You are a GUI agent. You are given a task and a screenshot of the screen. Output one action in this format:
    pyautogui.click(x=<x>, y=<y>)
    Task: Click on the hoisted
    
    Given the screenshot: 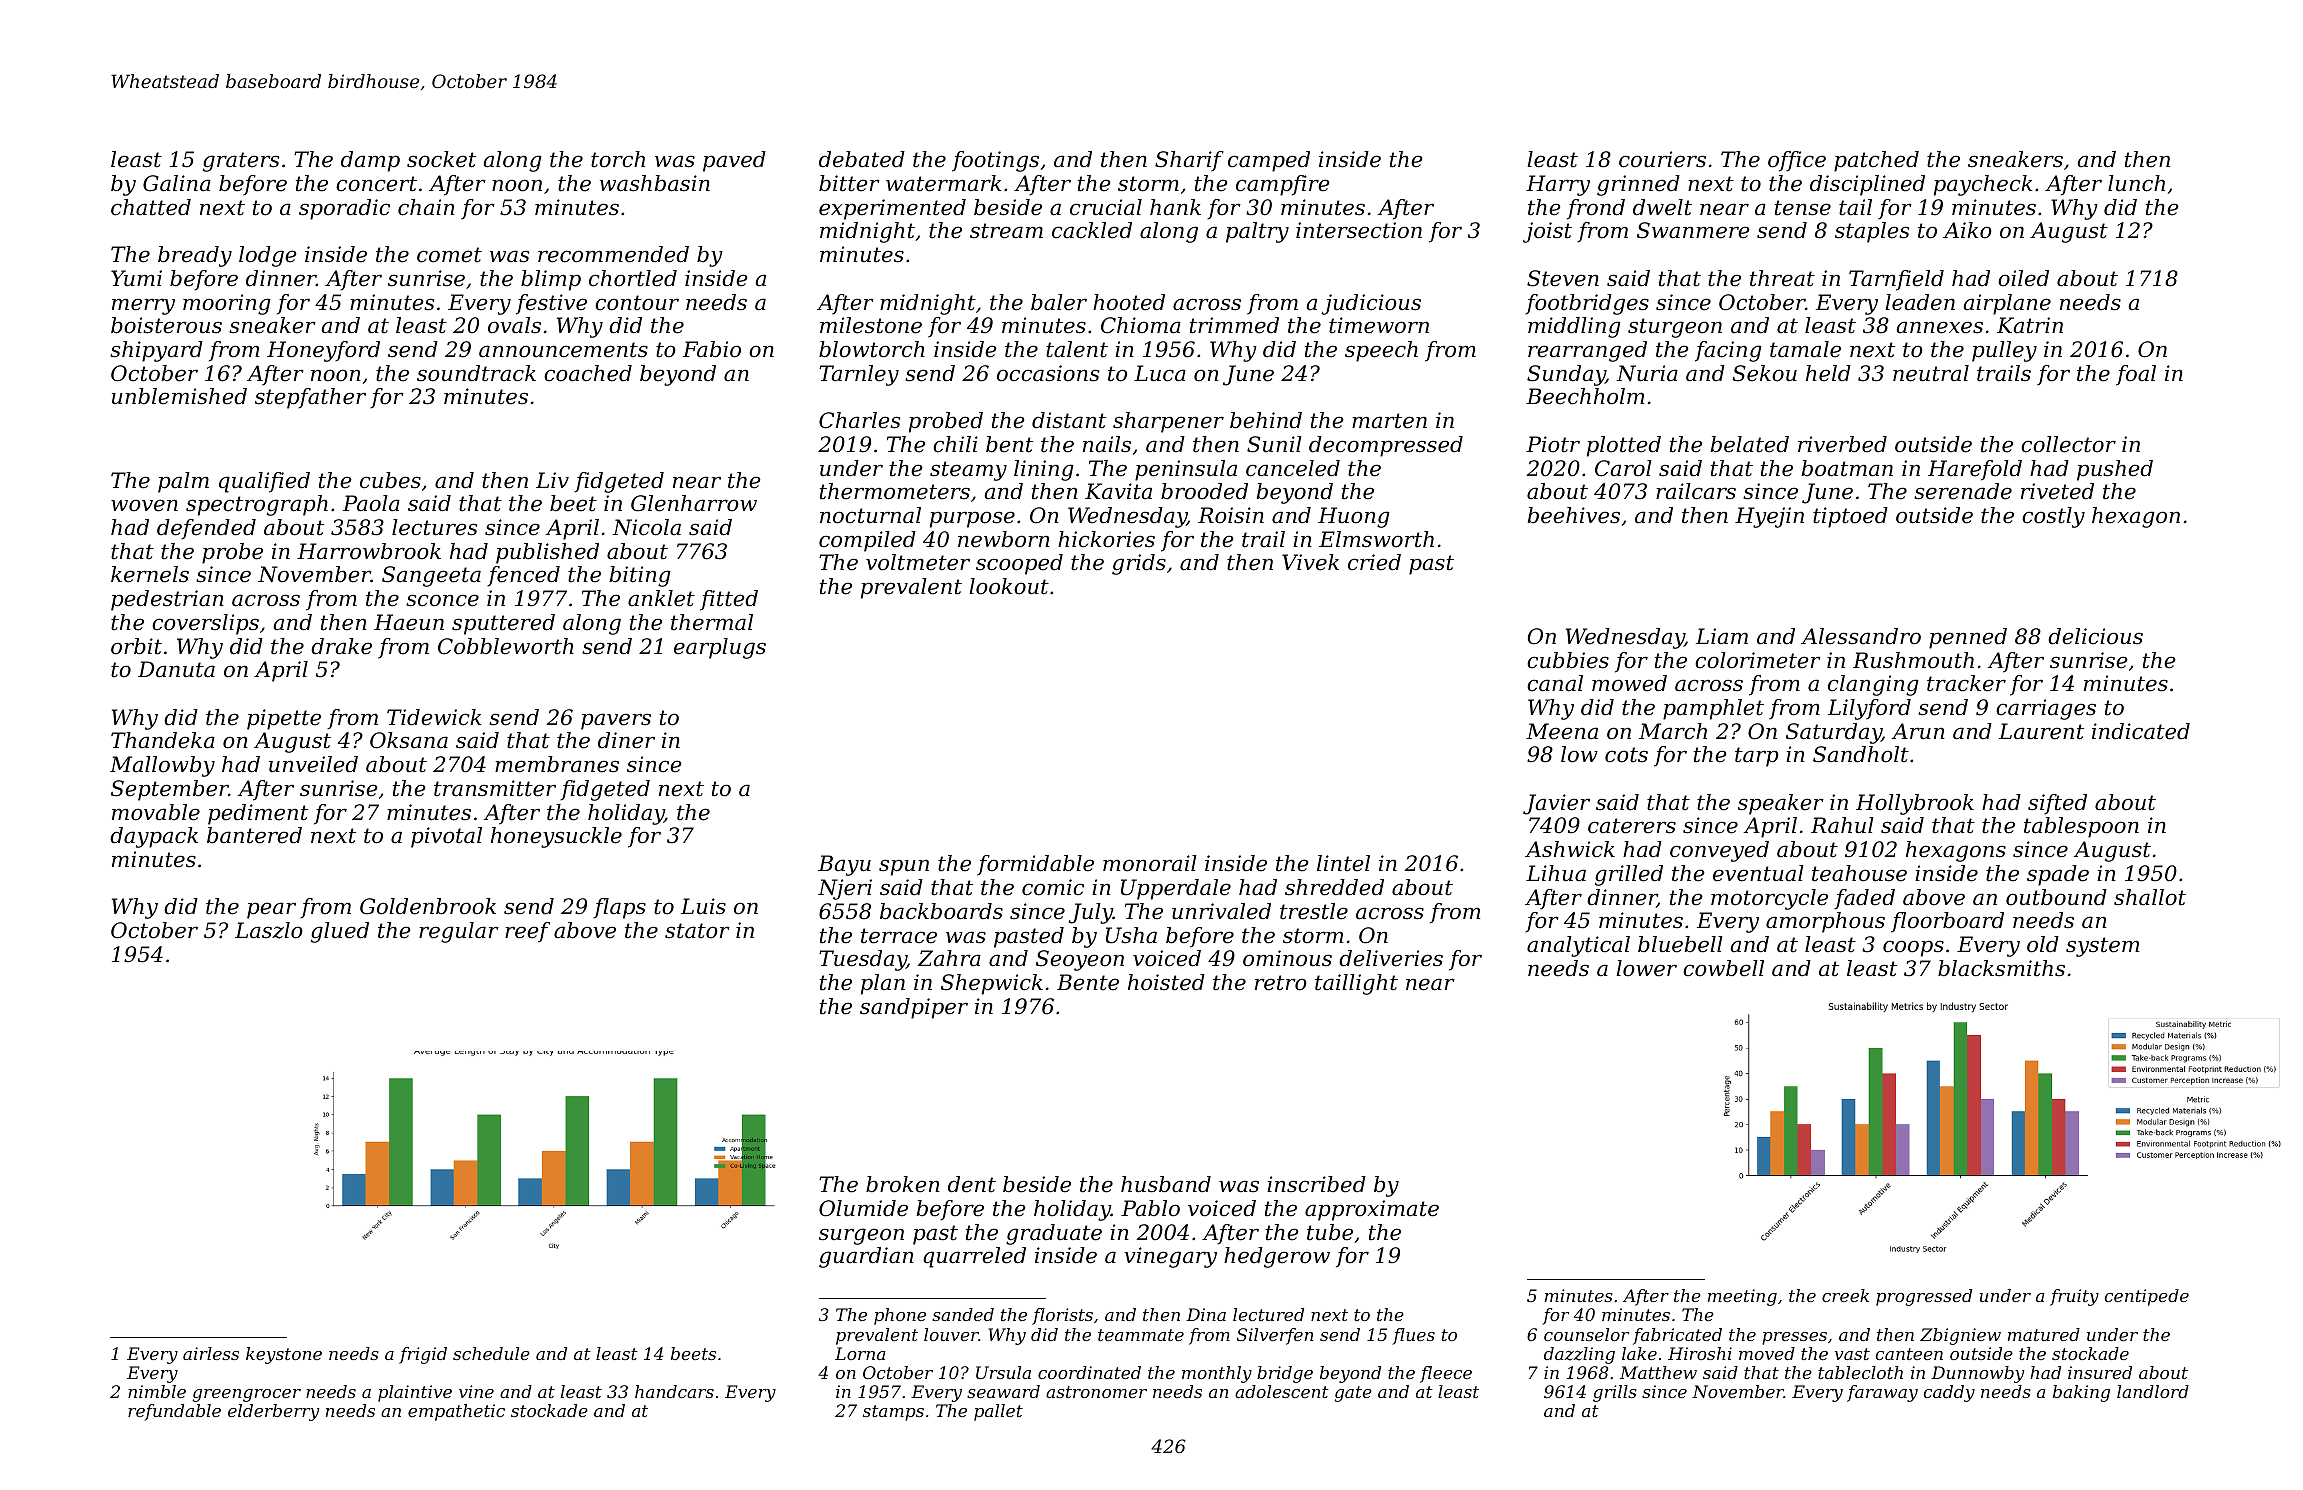 What is the action you would take?
    pyautogui.click(x=1166, y=982)
